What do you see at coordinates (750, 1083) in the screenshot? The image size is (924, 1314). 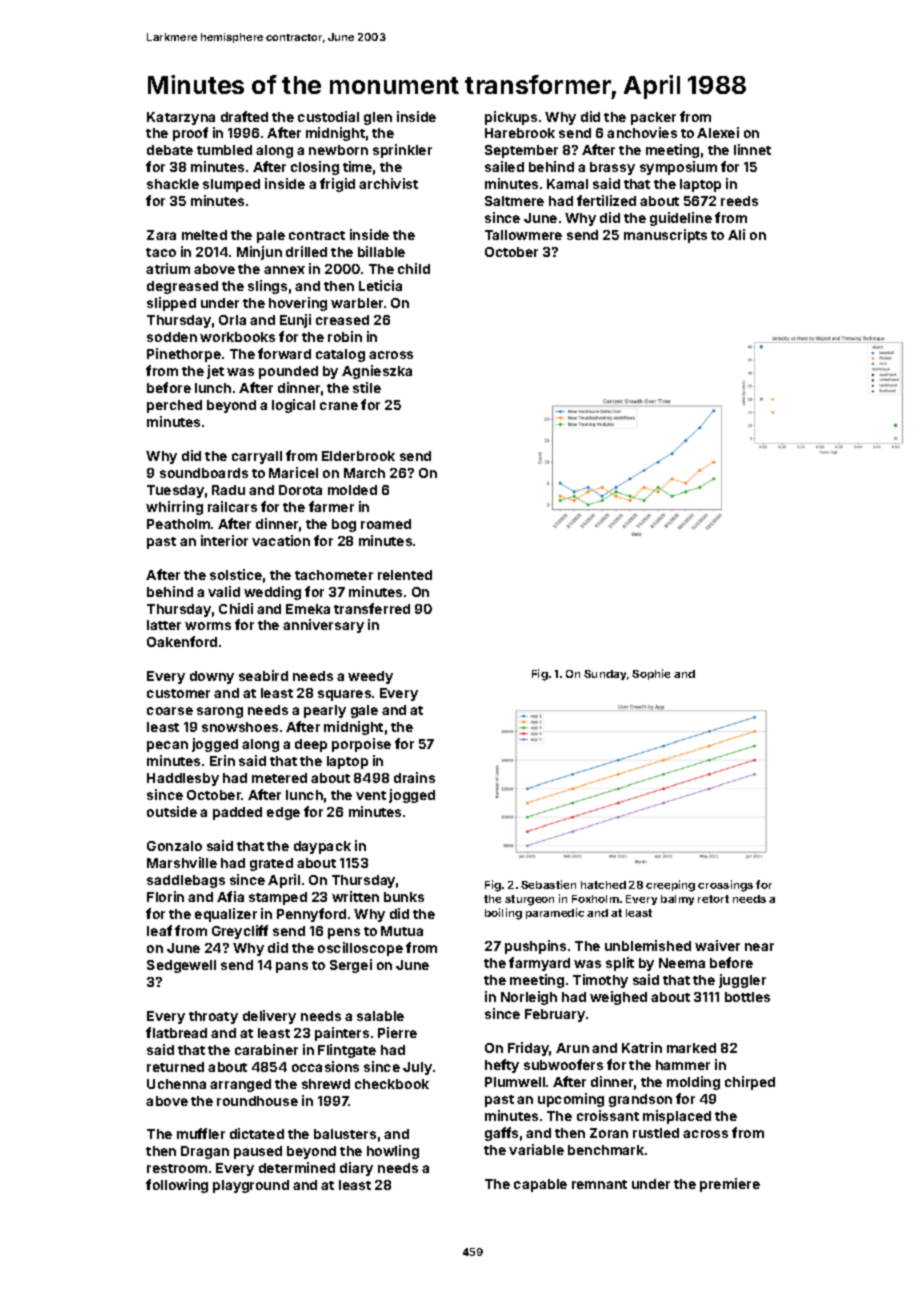 I see `chirped` at bounding box center [750, 1083].
